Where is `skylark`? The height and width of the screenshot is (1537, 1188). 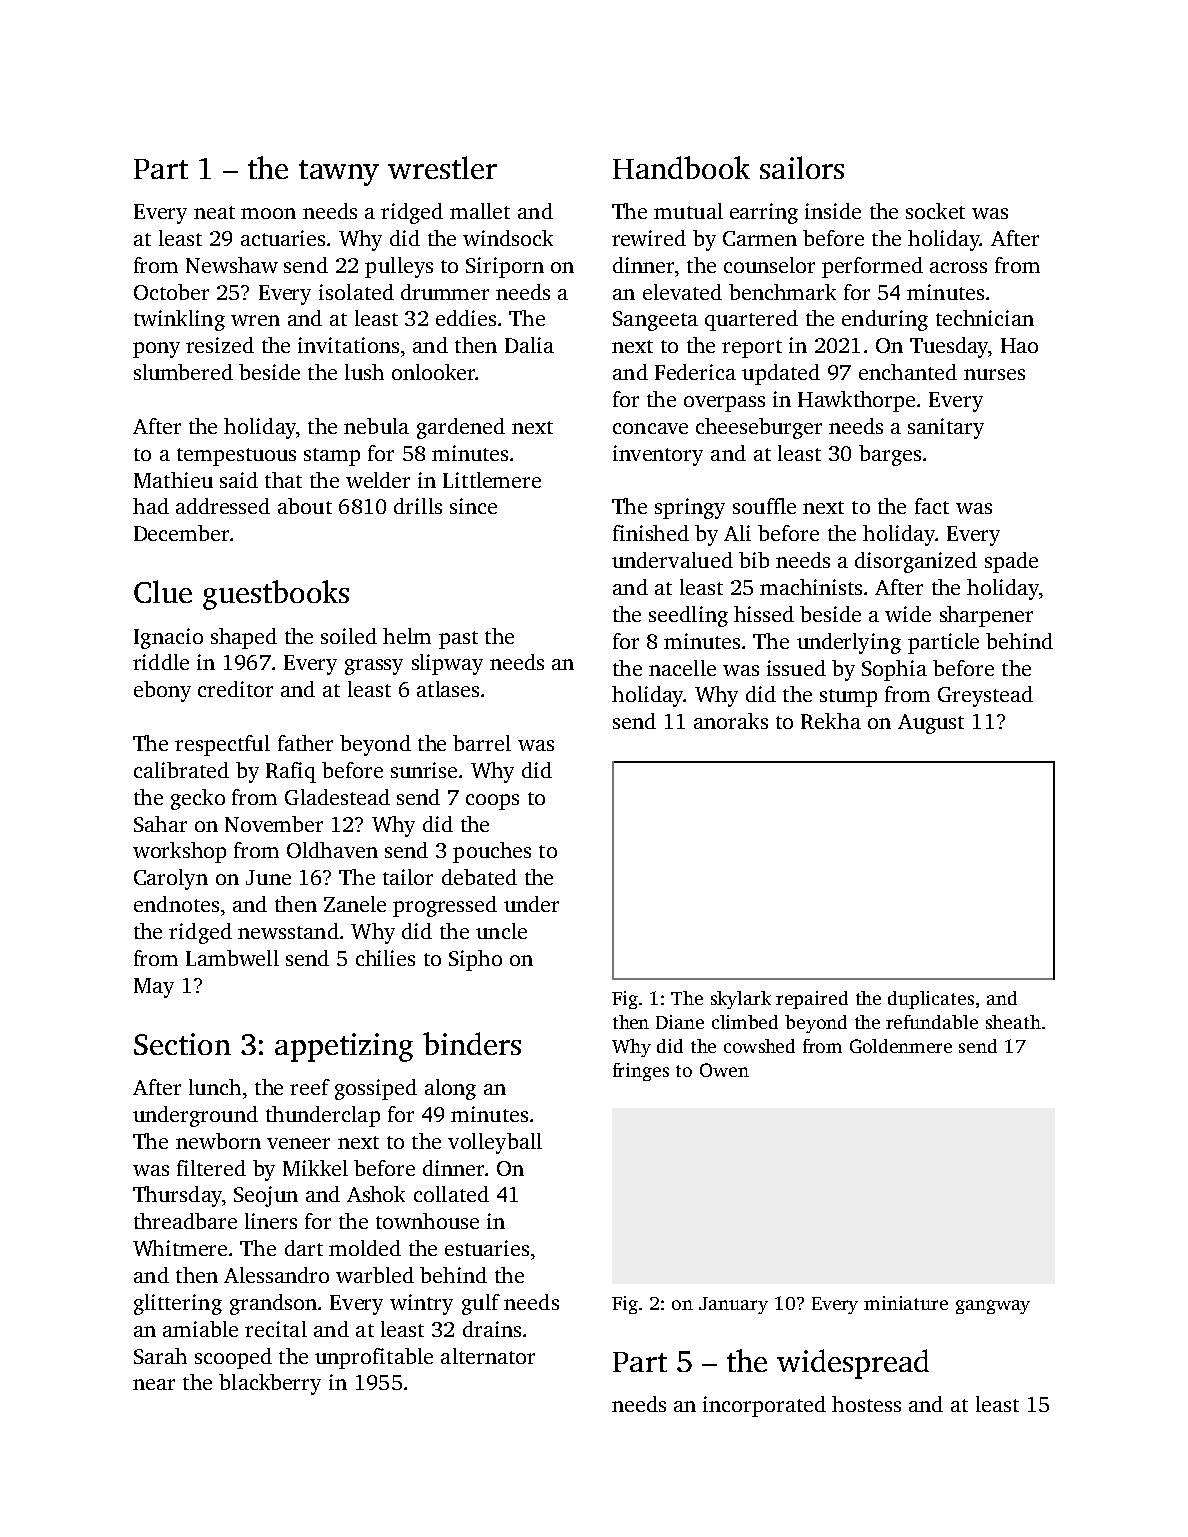
skylark is located at coordinates (741, 1000).
